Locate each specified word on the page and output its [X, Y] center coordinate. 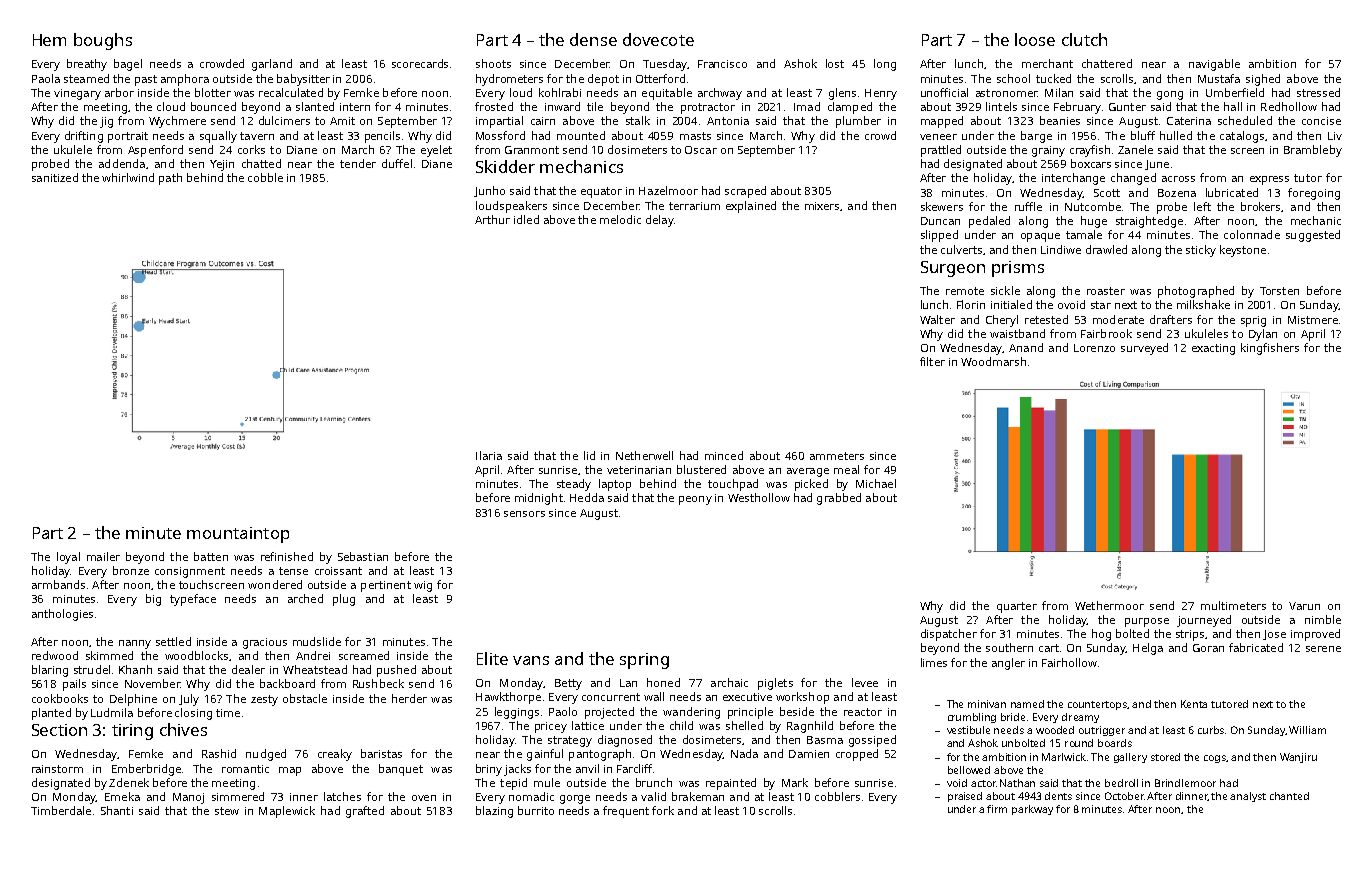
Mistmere [1313, 320]
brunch [654, 782]
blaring [50, 671]
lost [835, 63]
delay [660, 221]
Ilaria [489, 455]
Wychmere [177, 122]
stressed [1318, 92]
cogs [1215, 759]
